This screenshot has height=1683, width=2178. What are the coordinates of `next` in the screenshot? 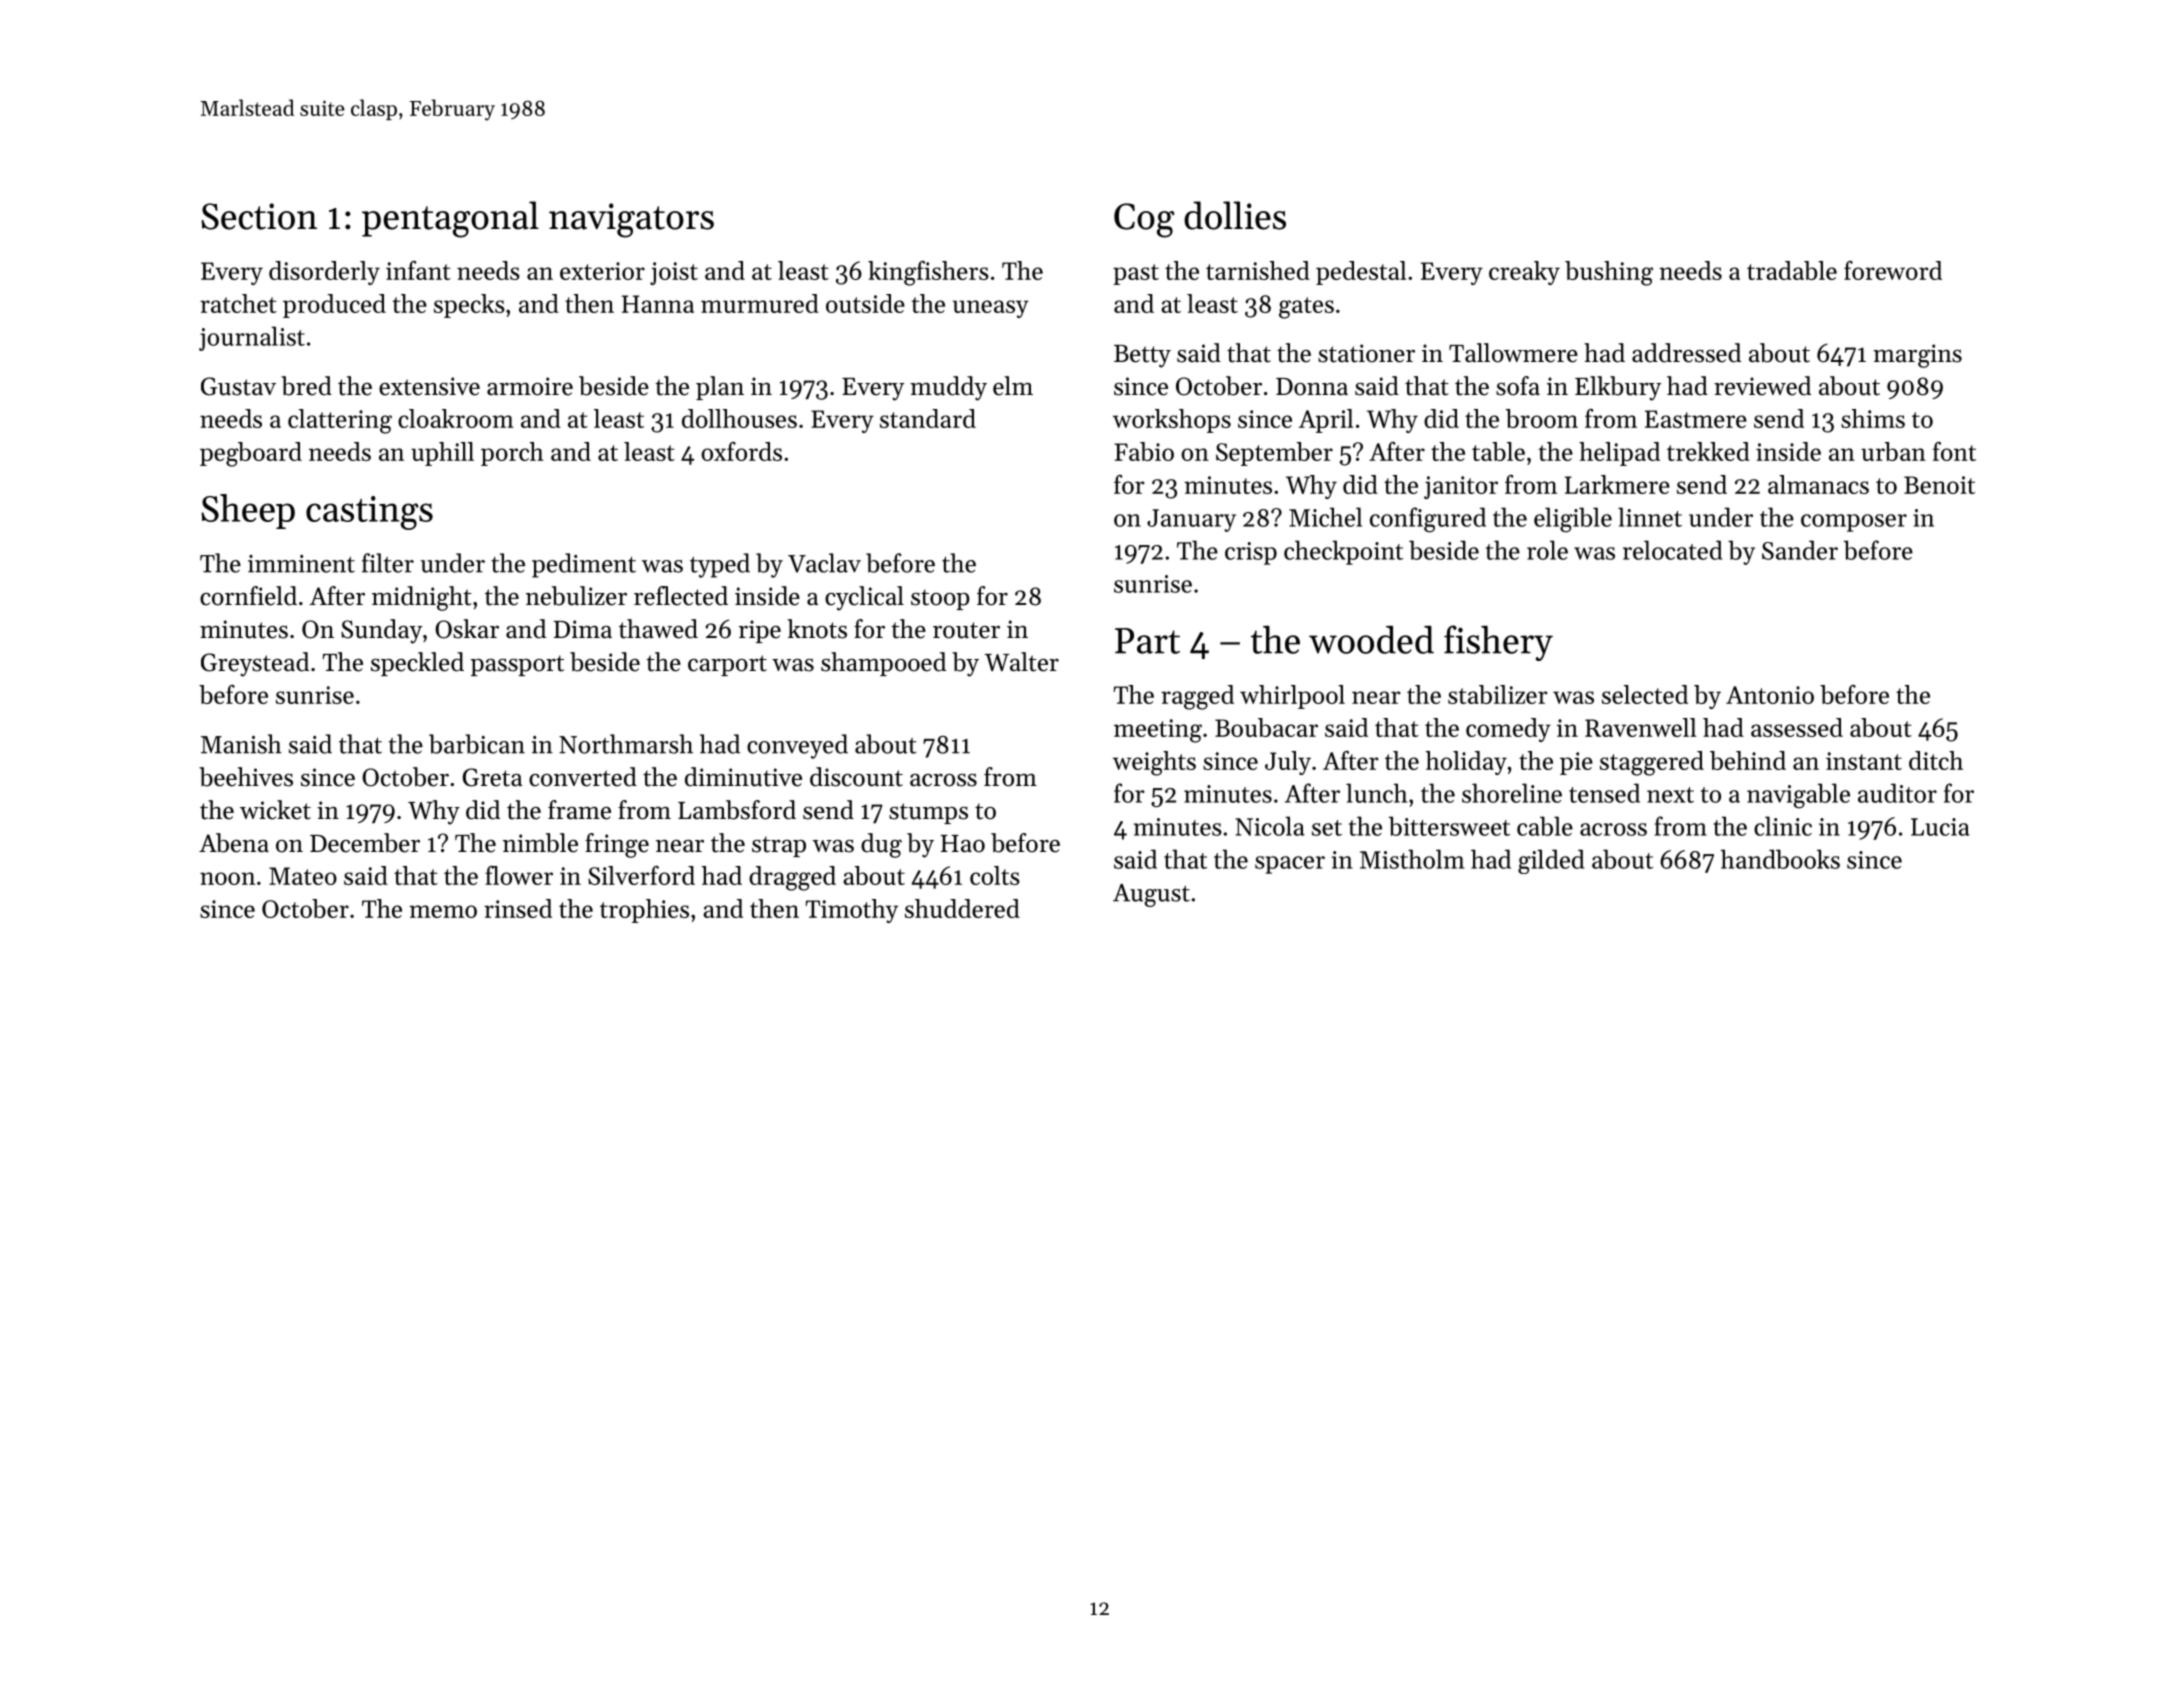 It's located at (1670, 795).
